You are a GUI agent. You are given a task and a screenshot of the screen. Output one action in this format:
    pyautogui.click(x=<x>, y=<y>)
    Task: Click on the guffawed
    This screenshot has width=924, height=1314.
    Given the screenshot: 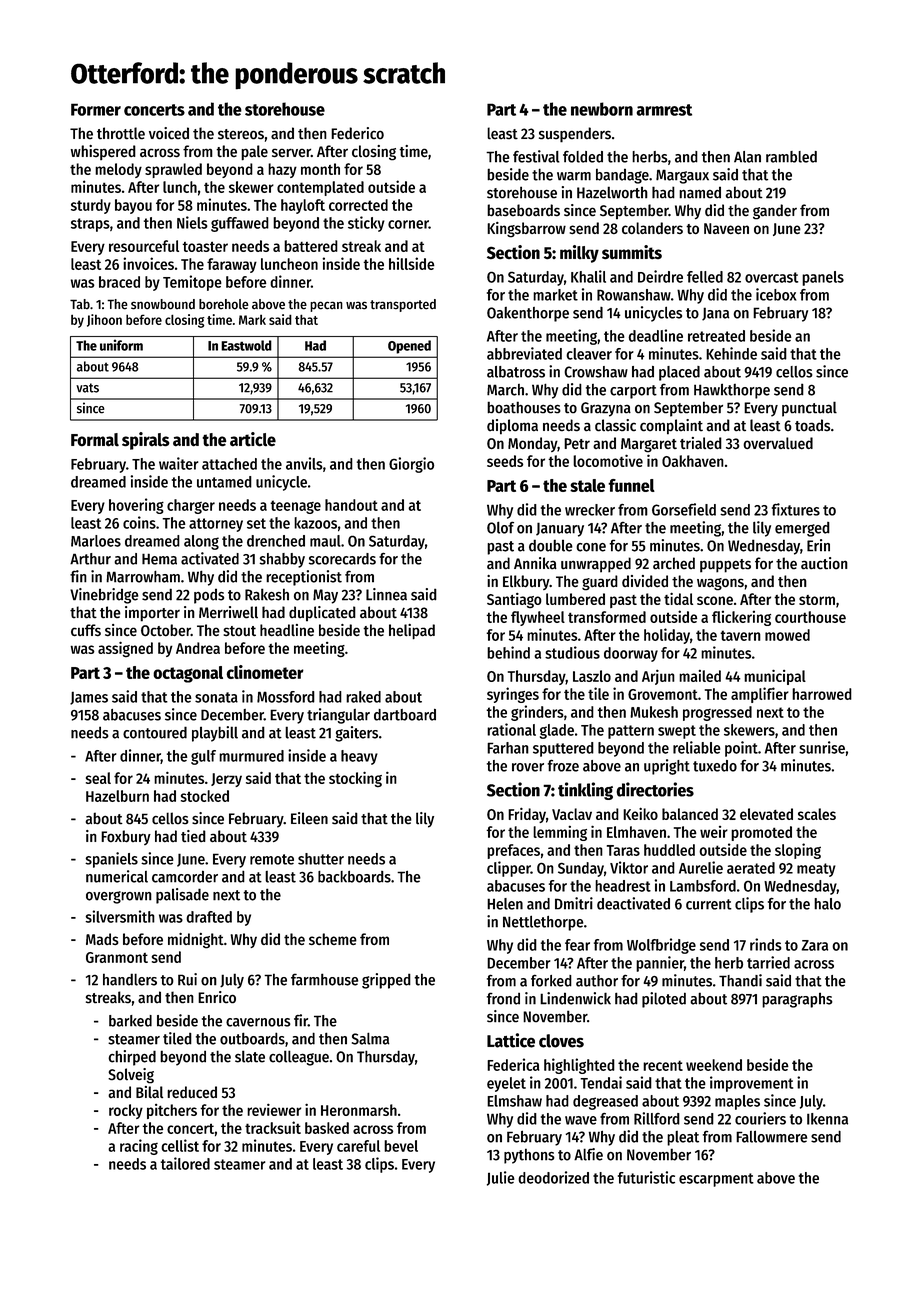 What is the action you would take?
    pyautogui.click(x=240, y=224)
